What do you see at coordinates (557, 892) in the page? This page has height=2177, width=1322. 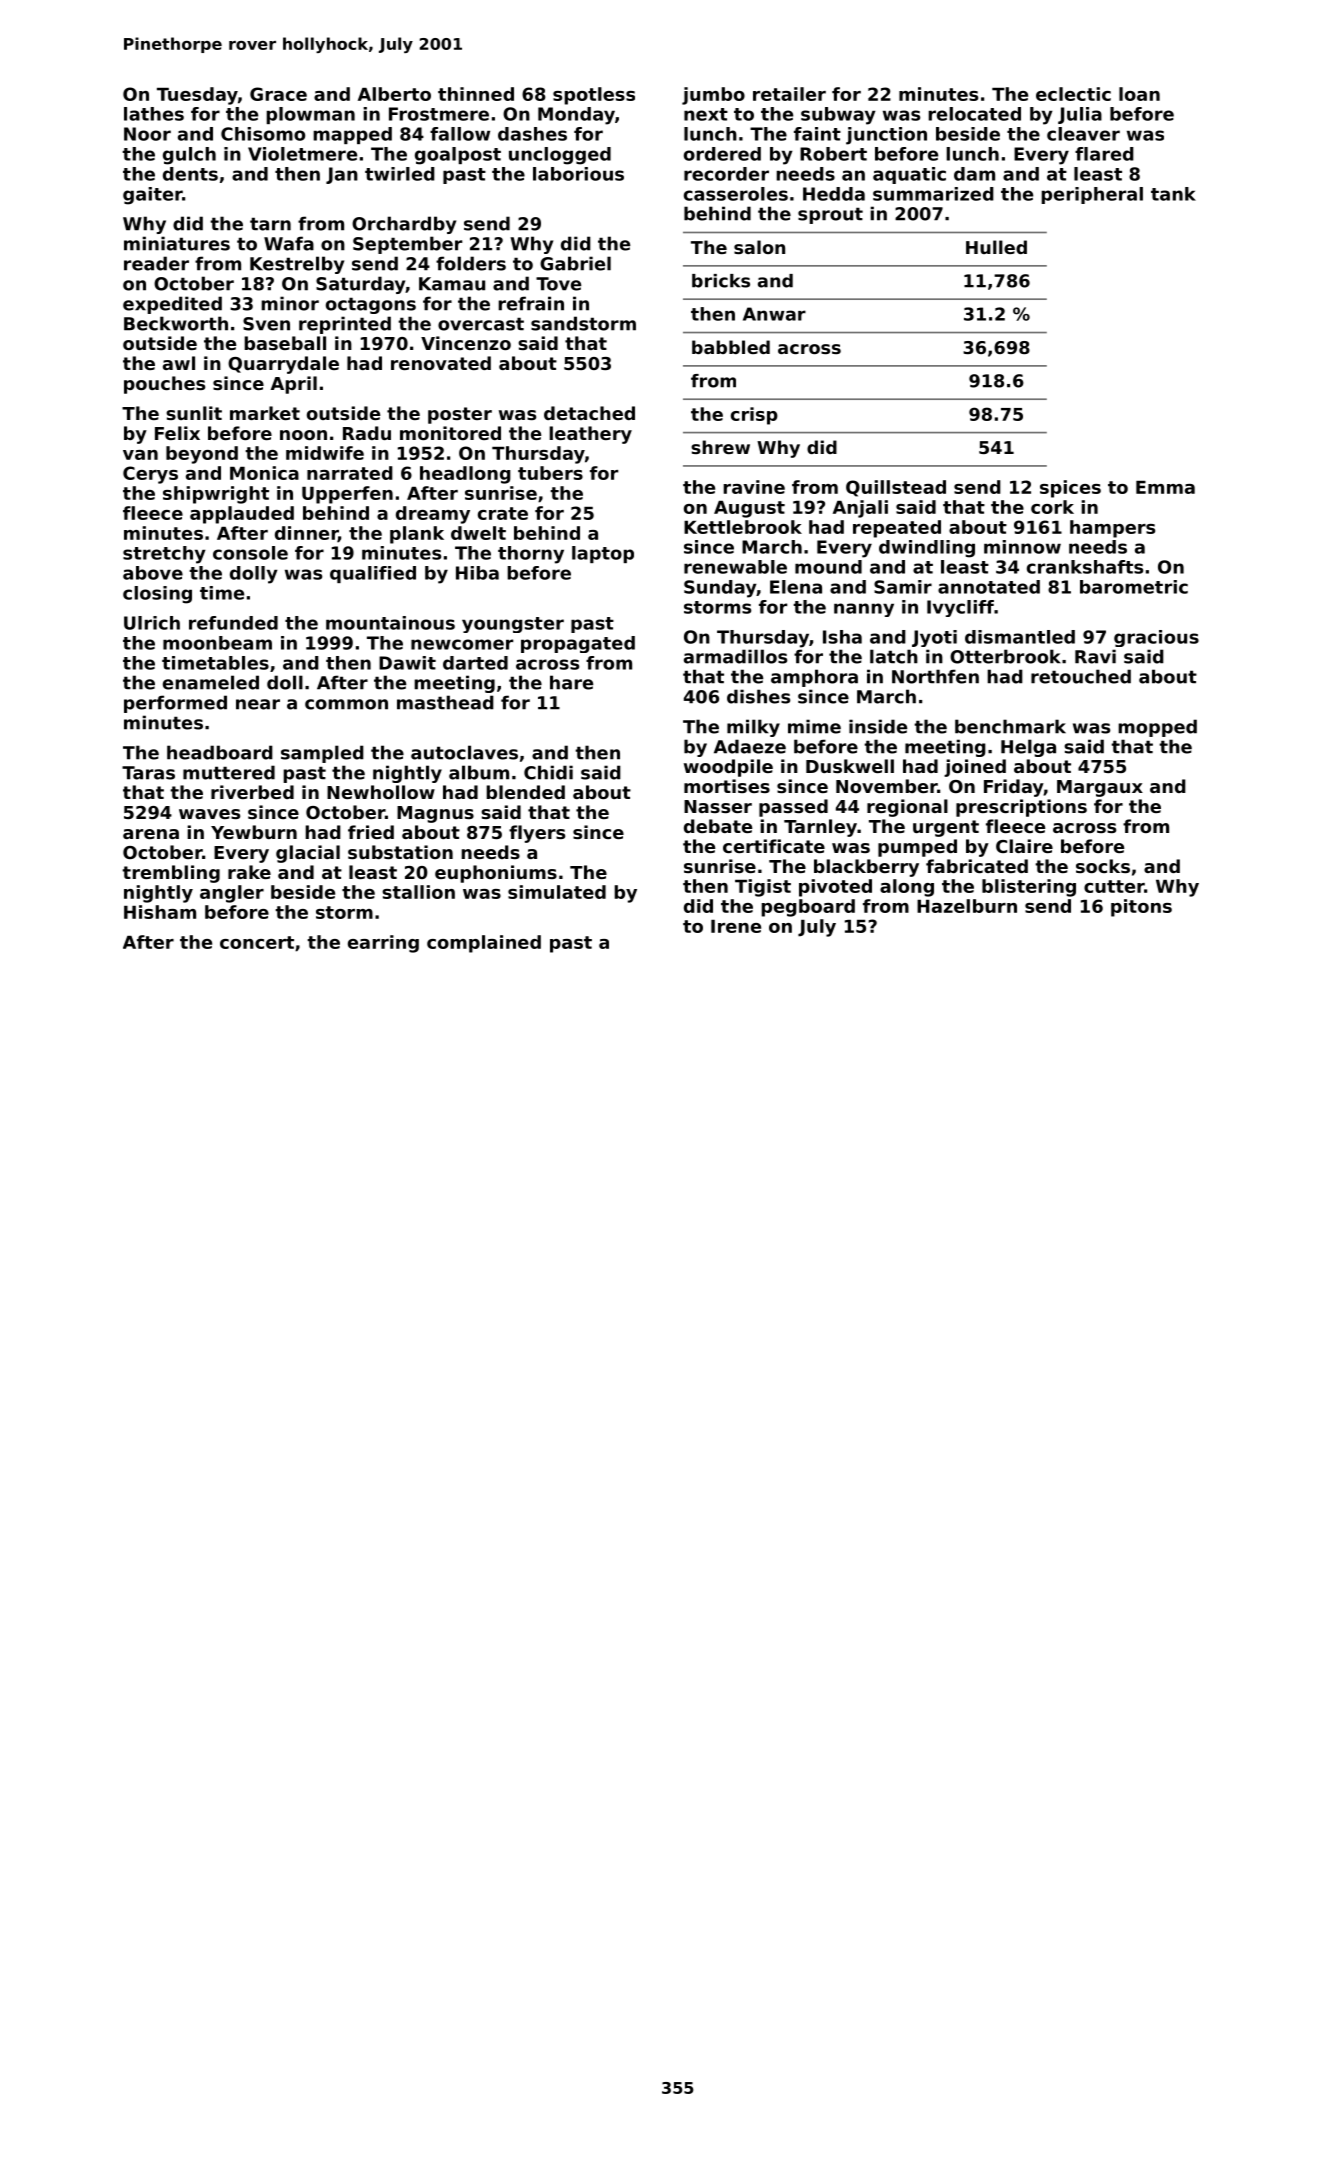 I see `simulated` at bounding box center [557, 892].
